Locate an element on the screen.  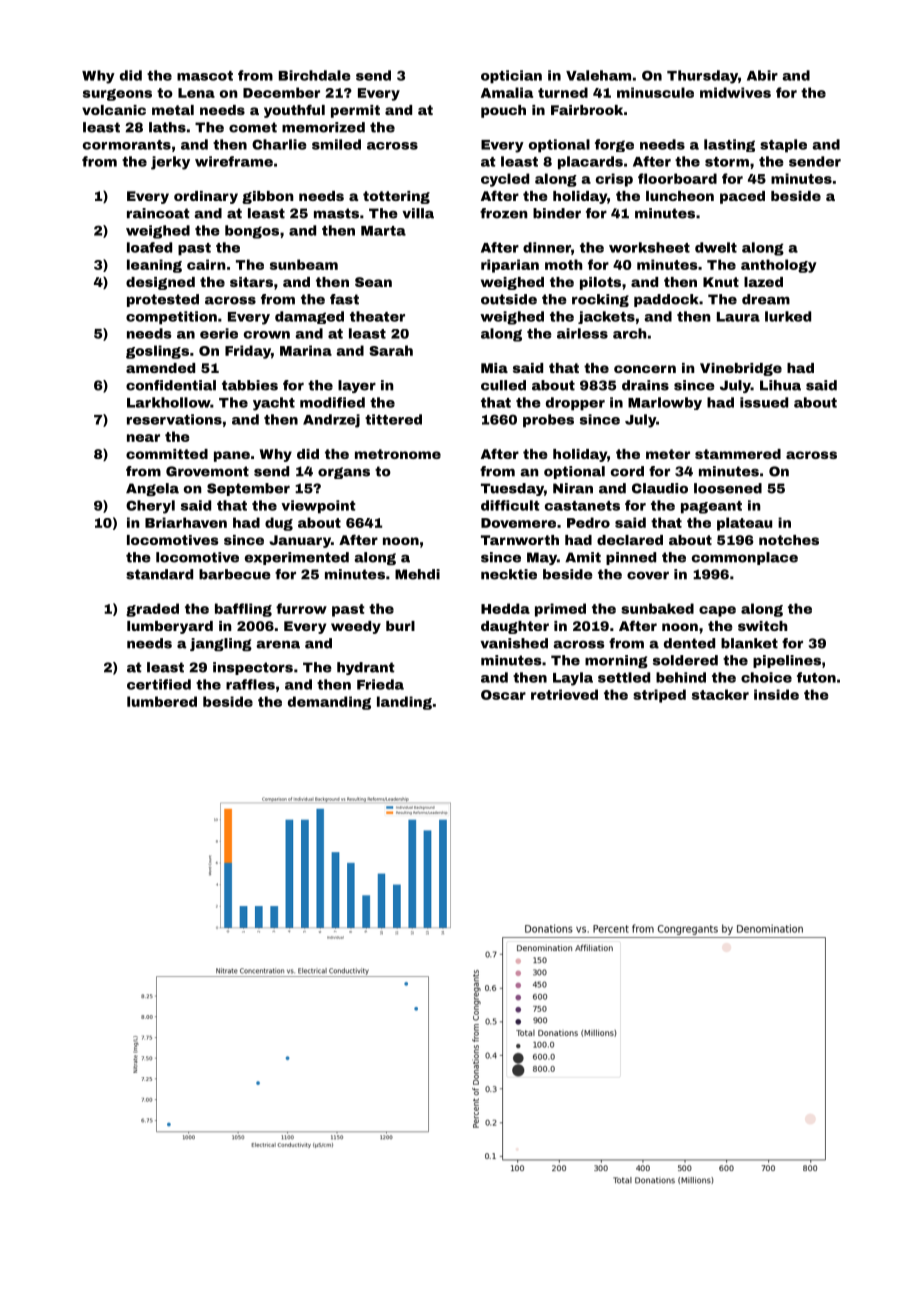
Mehdi is located at coordinates (417, 574).
